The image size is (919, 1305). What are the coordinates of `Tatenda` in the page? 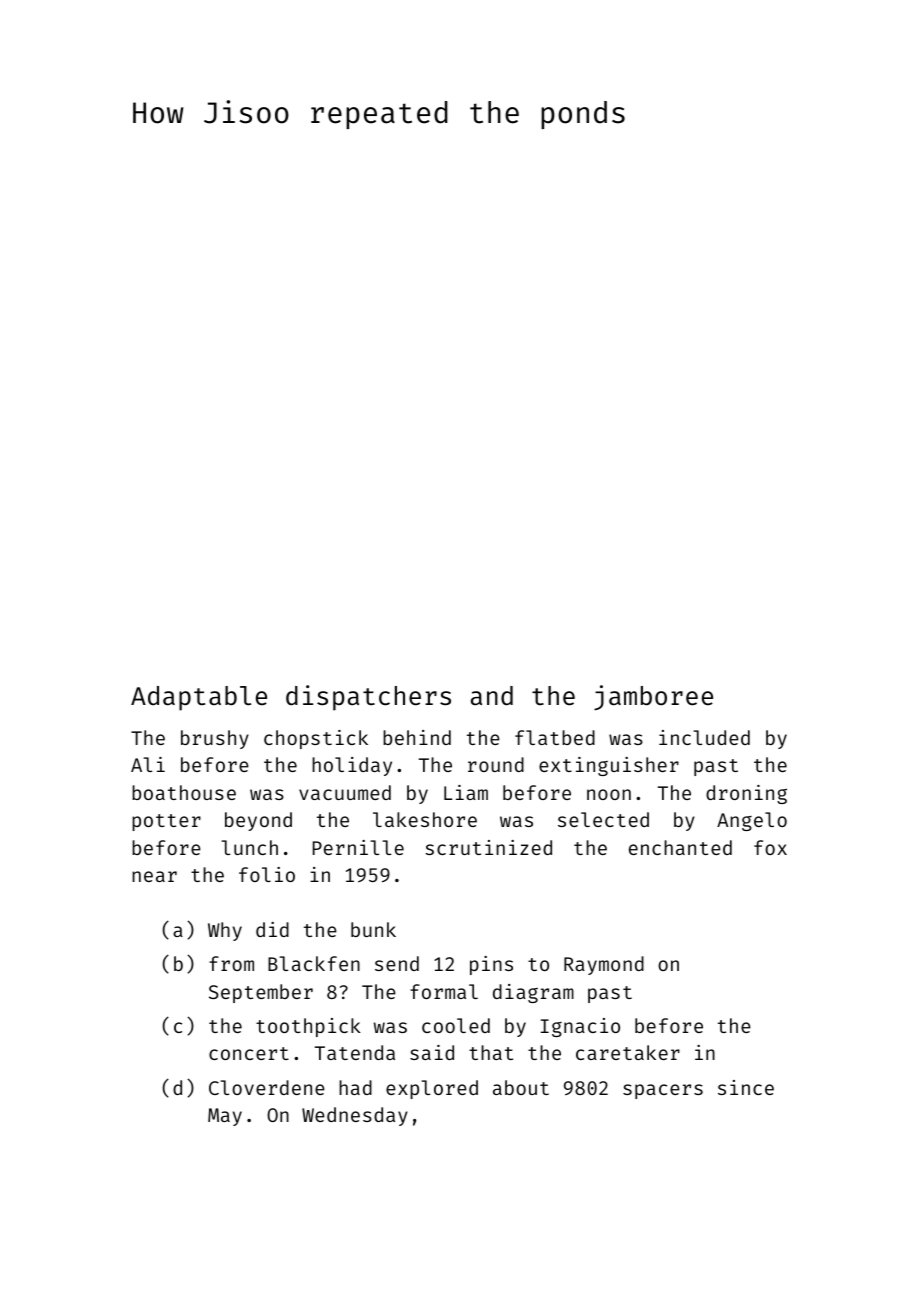 It's located at (355, 1052).
